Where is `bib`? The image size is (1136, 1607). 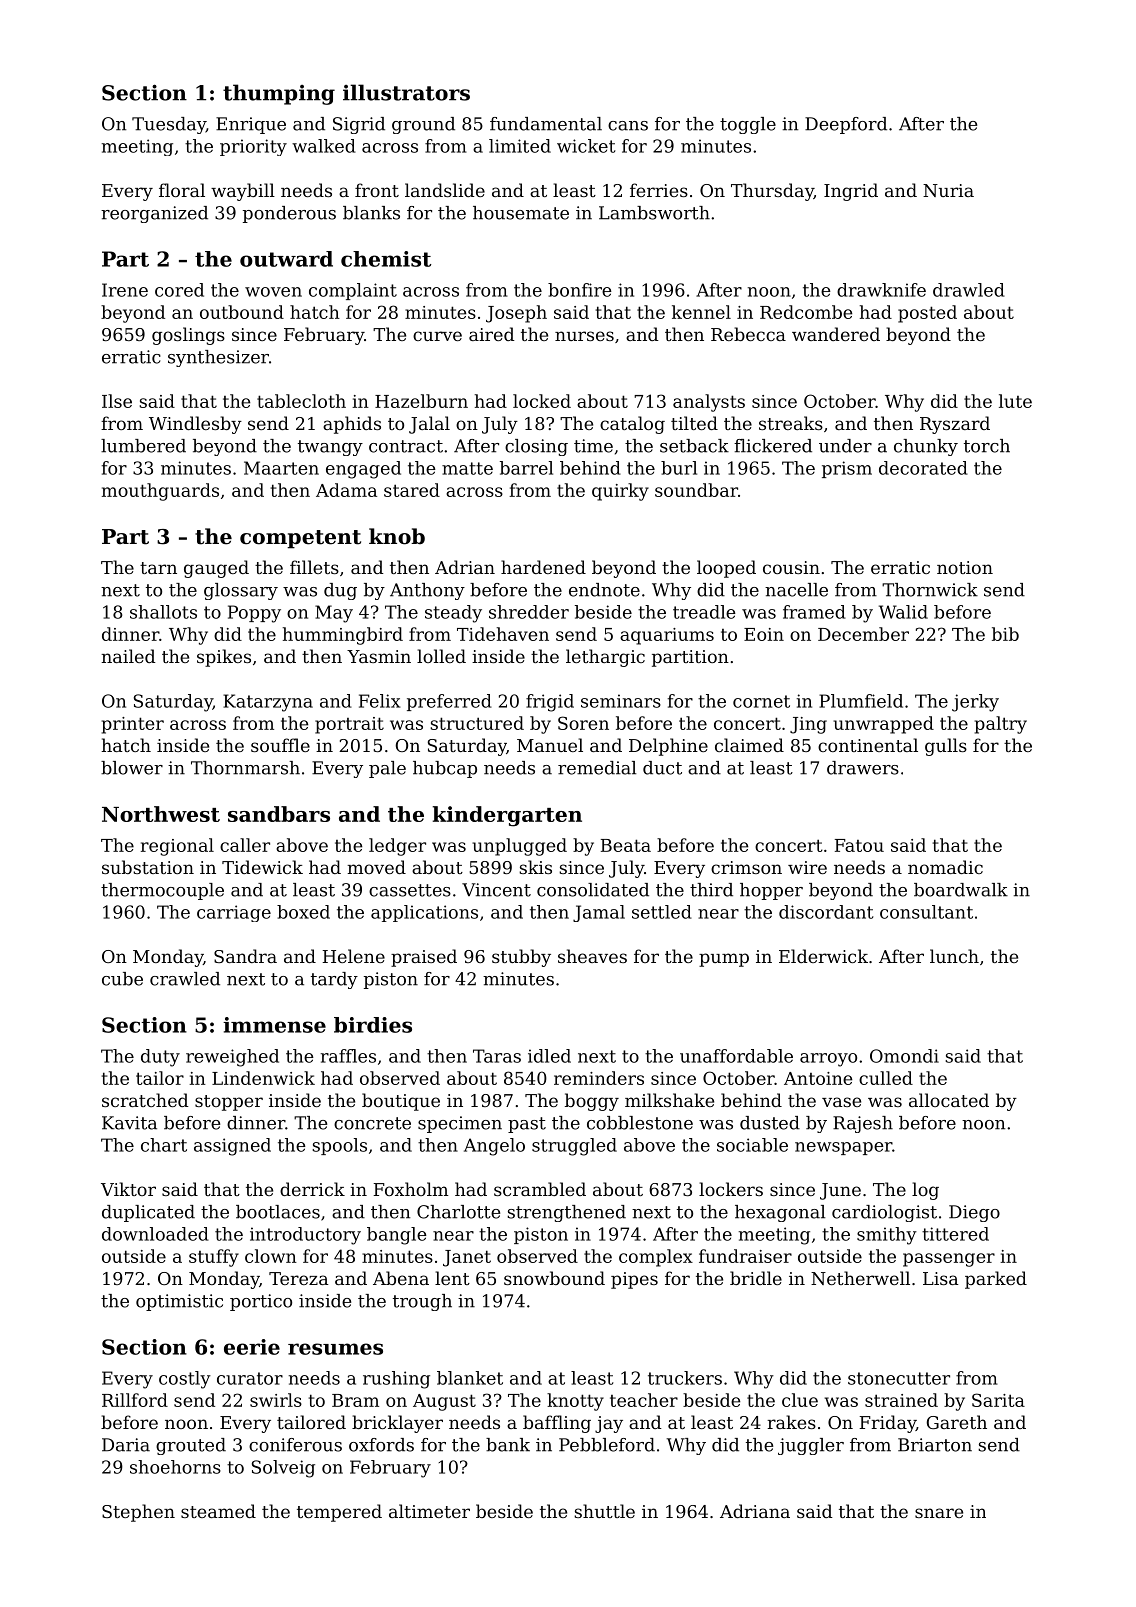 bib is located at coordinates (1005, 634).
